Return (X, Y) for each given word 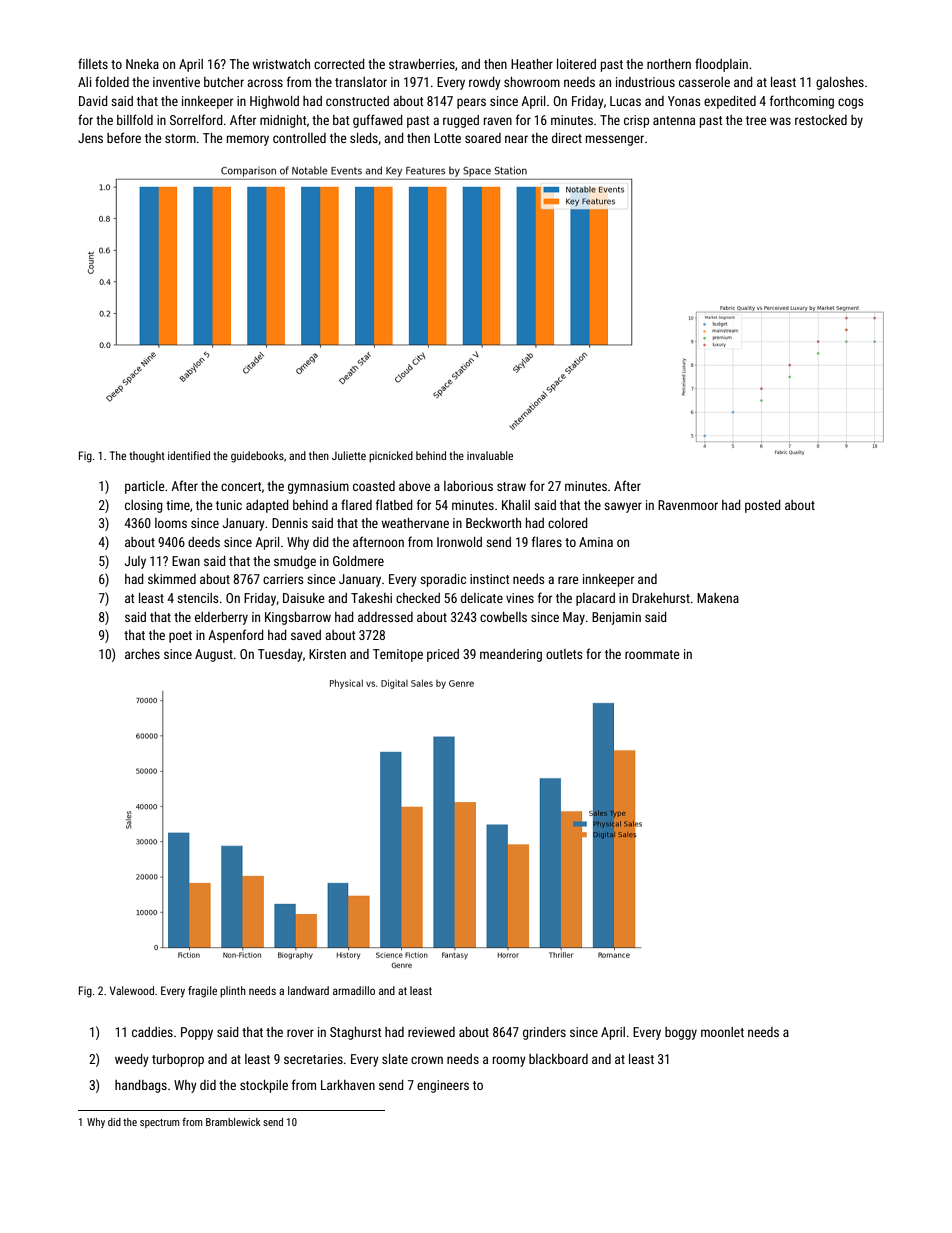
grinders (544, 1033)
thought (147, 457)
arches (142, 654)
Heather (532, 64)
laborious (468, 486)
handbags (141, 1086)
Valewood (132, 990)
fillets (93, 63)
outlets (564, 654)
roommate (652, 654)
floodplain (721, 65)
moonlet (722, 1032)
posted (763, 506)
